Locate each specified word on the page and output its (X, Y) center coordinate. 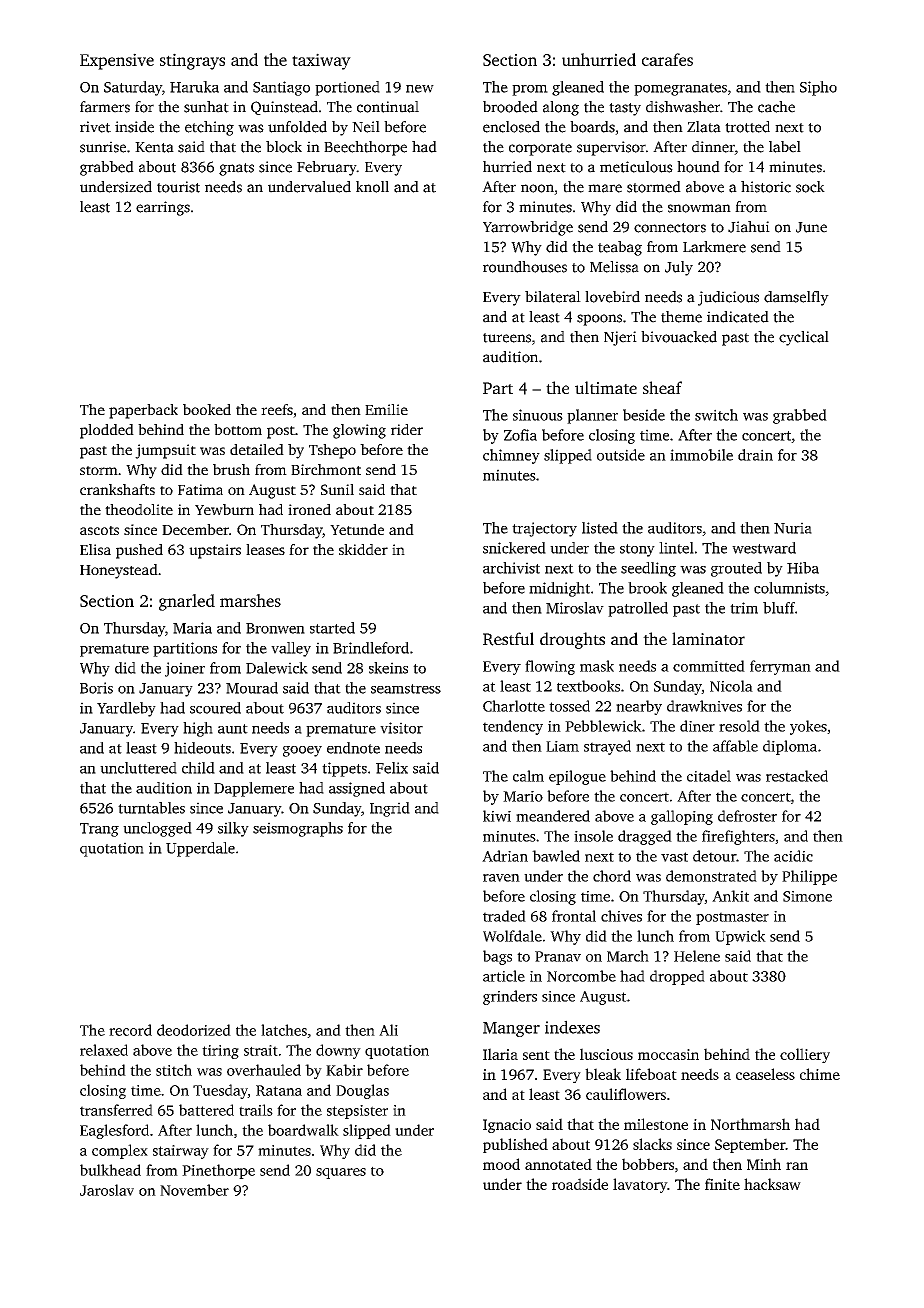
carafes (667, 59)
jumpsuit (165, 451)
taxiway (321, 61)
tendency (513, 727)
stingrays (192, 61)
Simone (807, 896)
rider (407, 429)
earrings (163, 208)
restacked (797, 776)
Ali (388, 1030)
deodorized (194, 1030)
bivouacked (679, 337)
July (679, 268)
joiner (185, 669)
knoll (372, 187)
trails (256, 1110)
